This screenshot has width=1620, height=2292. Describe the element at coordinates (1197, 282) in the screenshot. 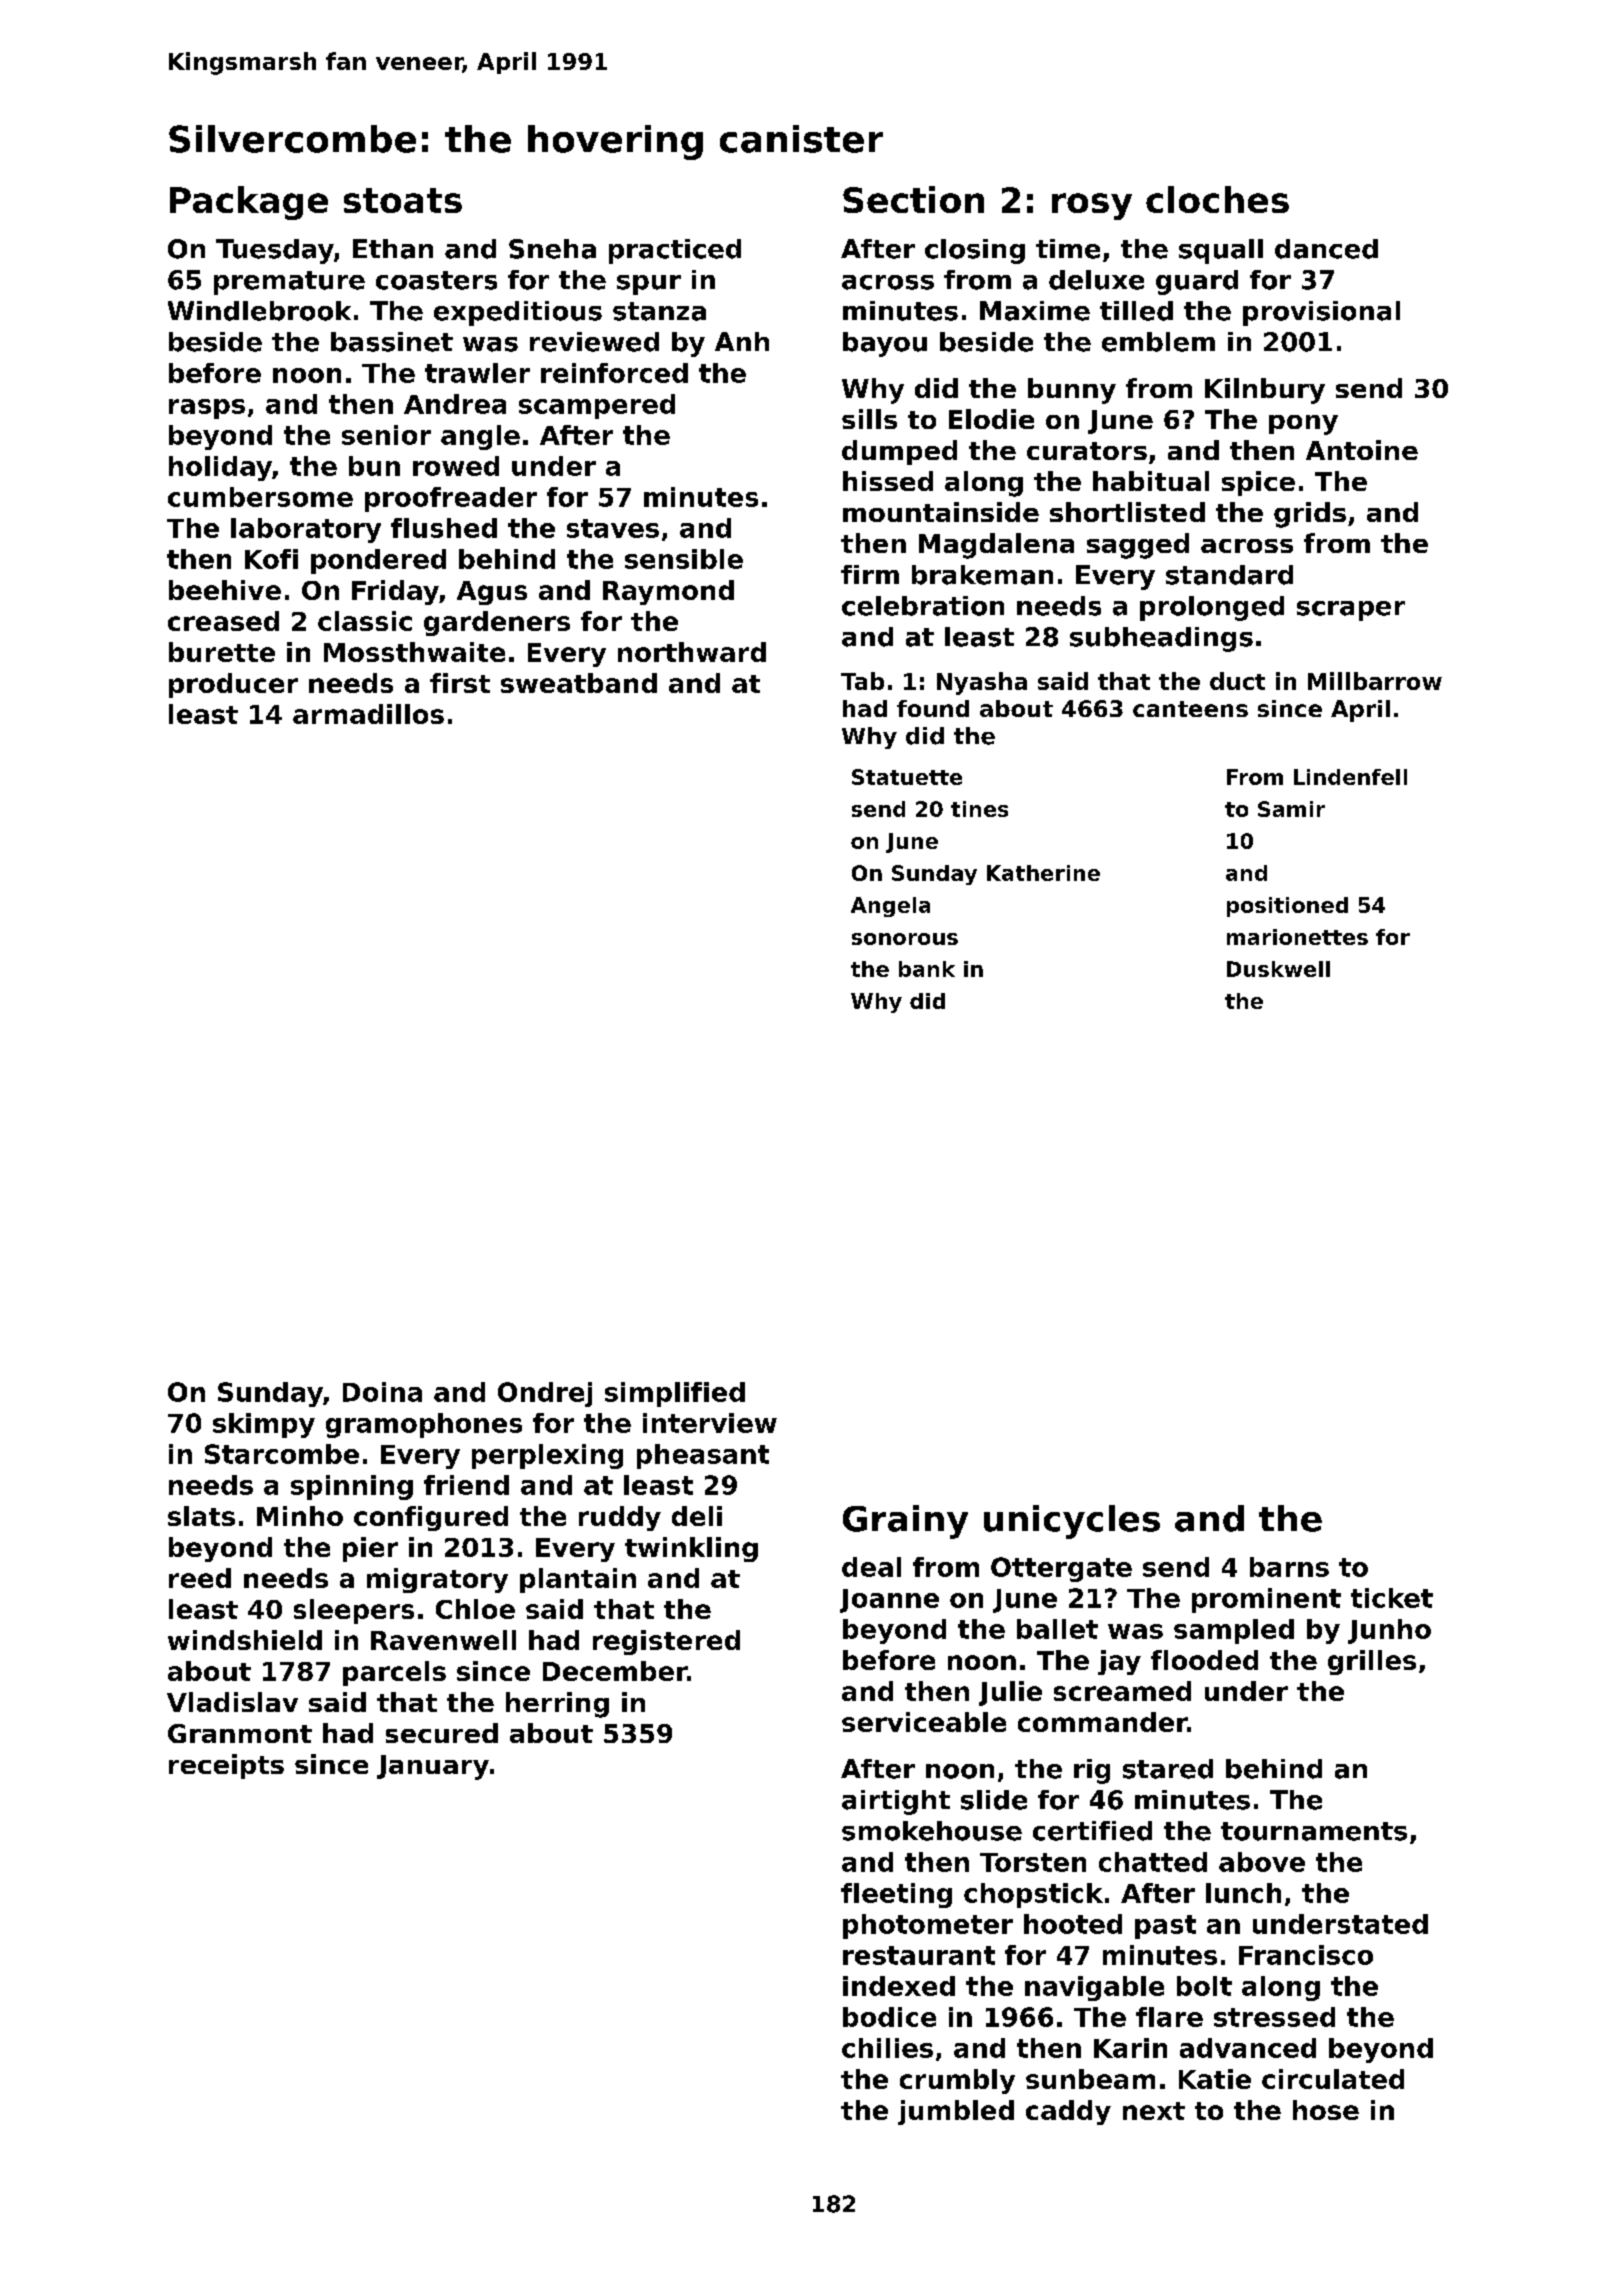

I see `guard` at that location.
